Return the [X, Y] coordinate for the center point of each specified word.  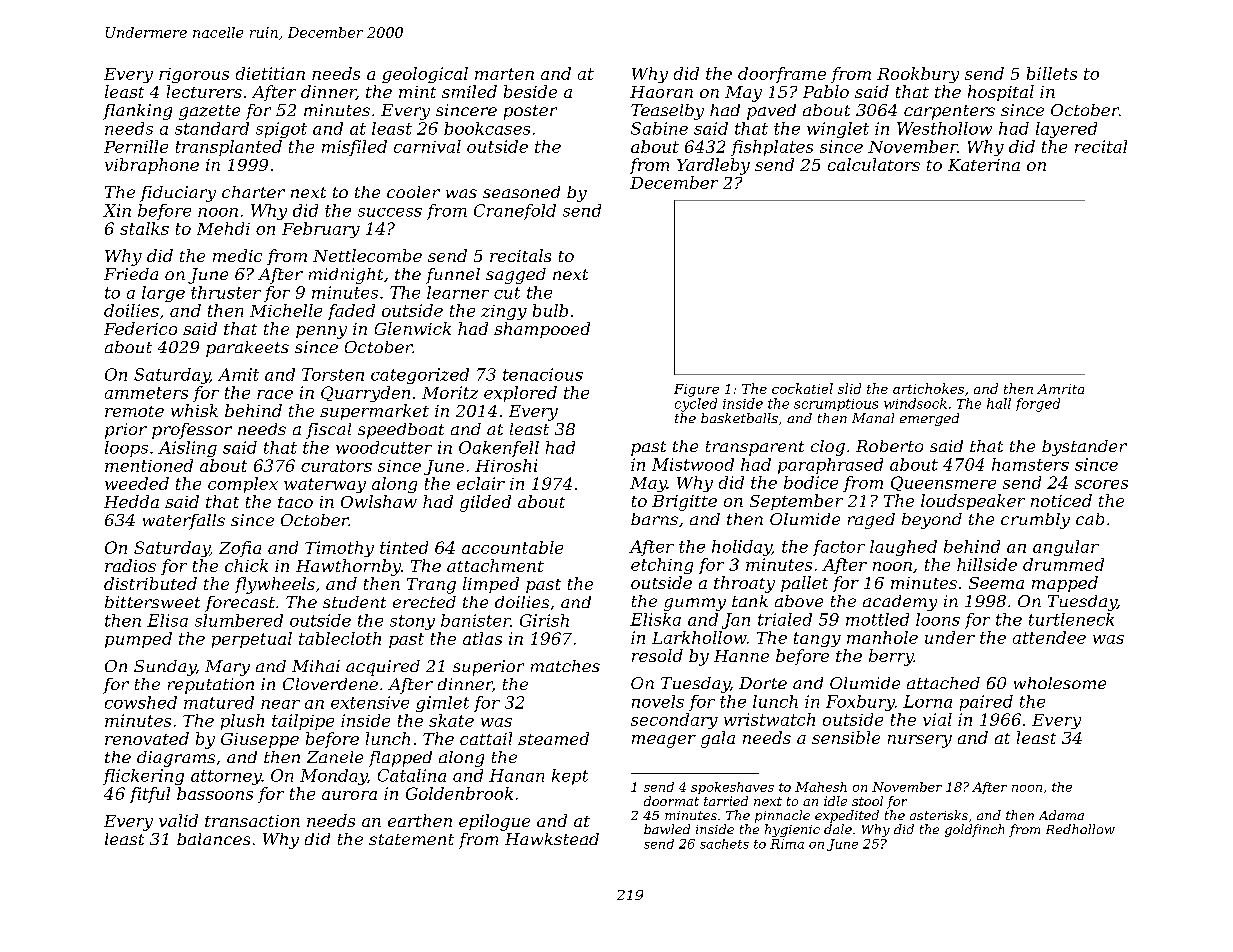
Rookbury [918, 75]
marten [504, 74]
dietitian [270, 73]
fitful [150, 795]
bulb [550, 310]
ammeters [146, 393]
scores [1101, 484]
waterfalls [184, 522]
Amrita [1060, 389]
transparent [755, 448]
